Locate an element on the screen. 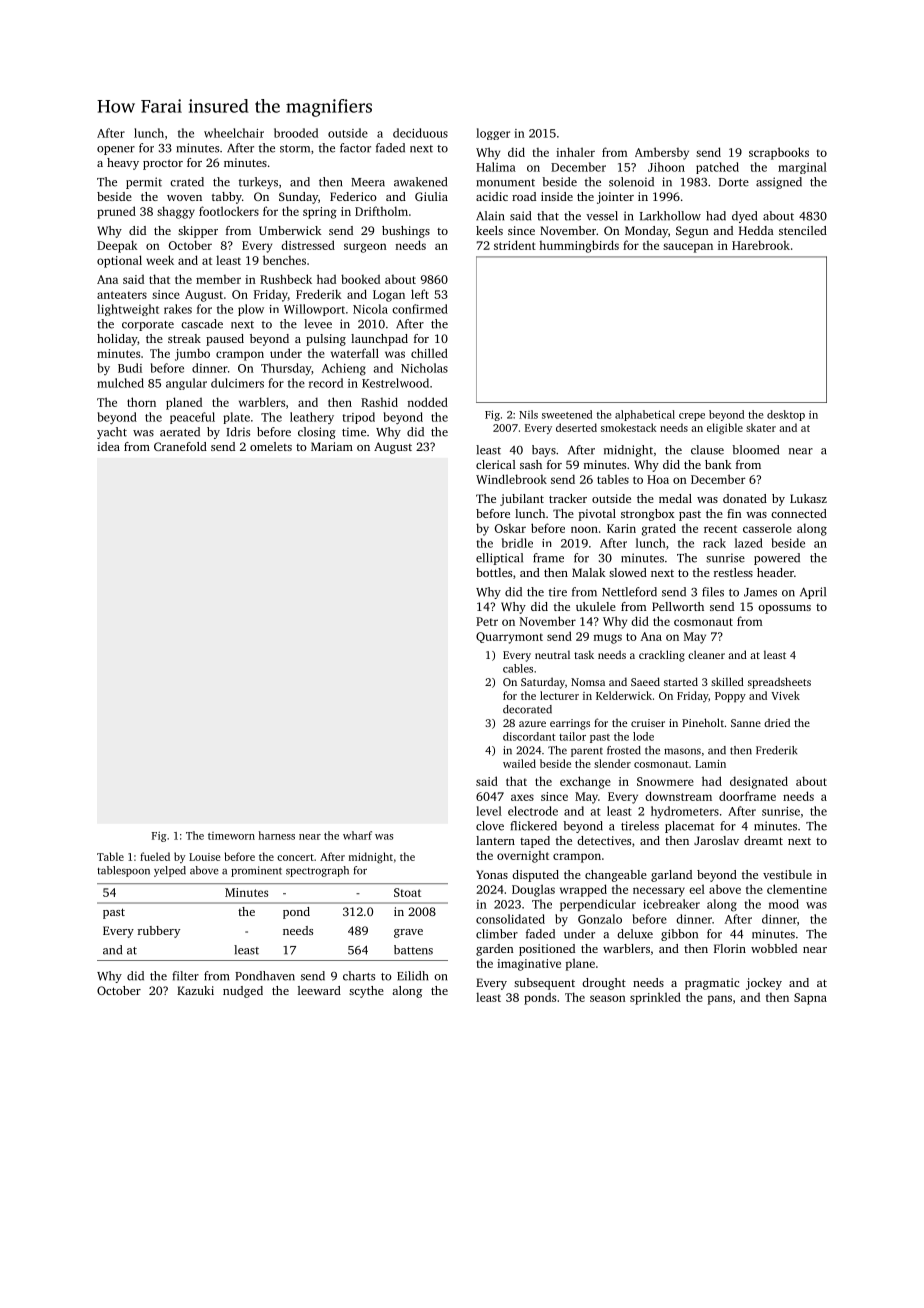 The height and width of the screenshot is (1308, 924). deciduous is located at coordinates (420, 133).
